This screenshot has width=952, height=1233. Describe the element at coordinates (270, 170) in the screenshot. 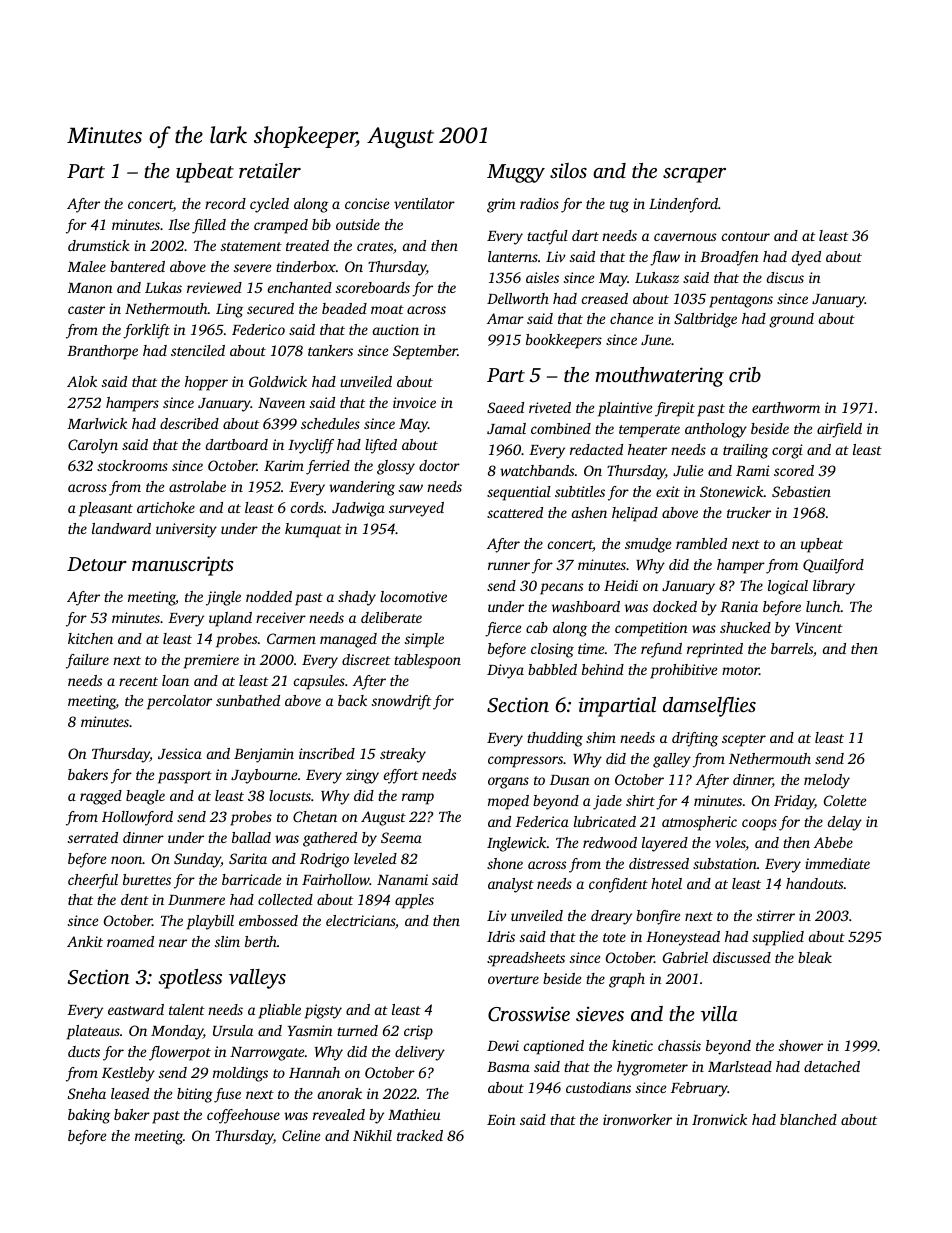

I see `retailer` at that location.
